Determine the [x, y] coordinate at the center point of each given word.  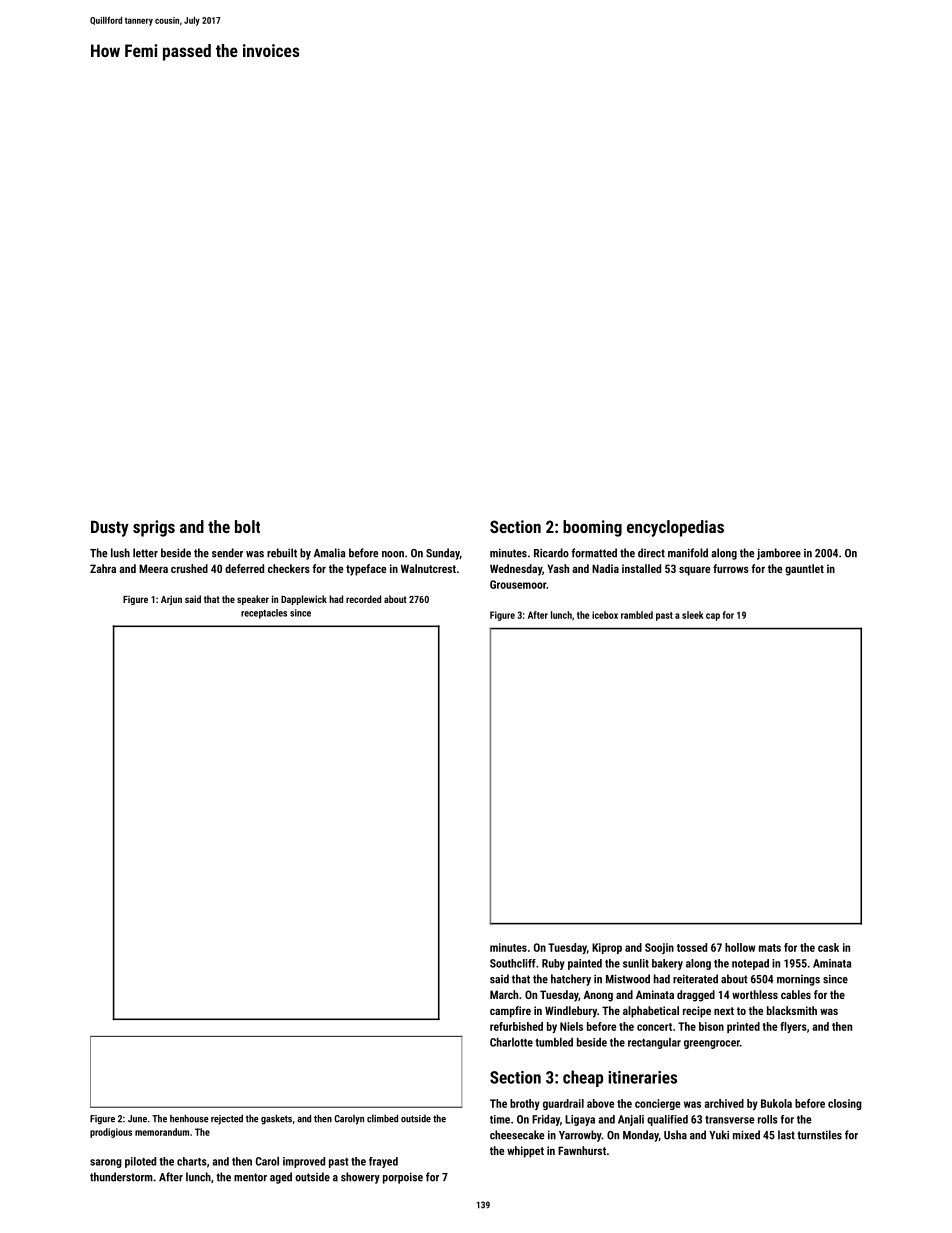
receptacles [264, 614]
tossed [692, 947]
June [137, 1119]
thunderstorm [121, 1177]
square [694, 571]
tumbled [554, 1042]
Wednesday [516, 570]
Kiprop [607, 948]
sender [227, 553]
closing [845, 1104]
